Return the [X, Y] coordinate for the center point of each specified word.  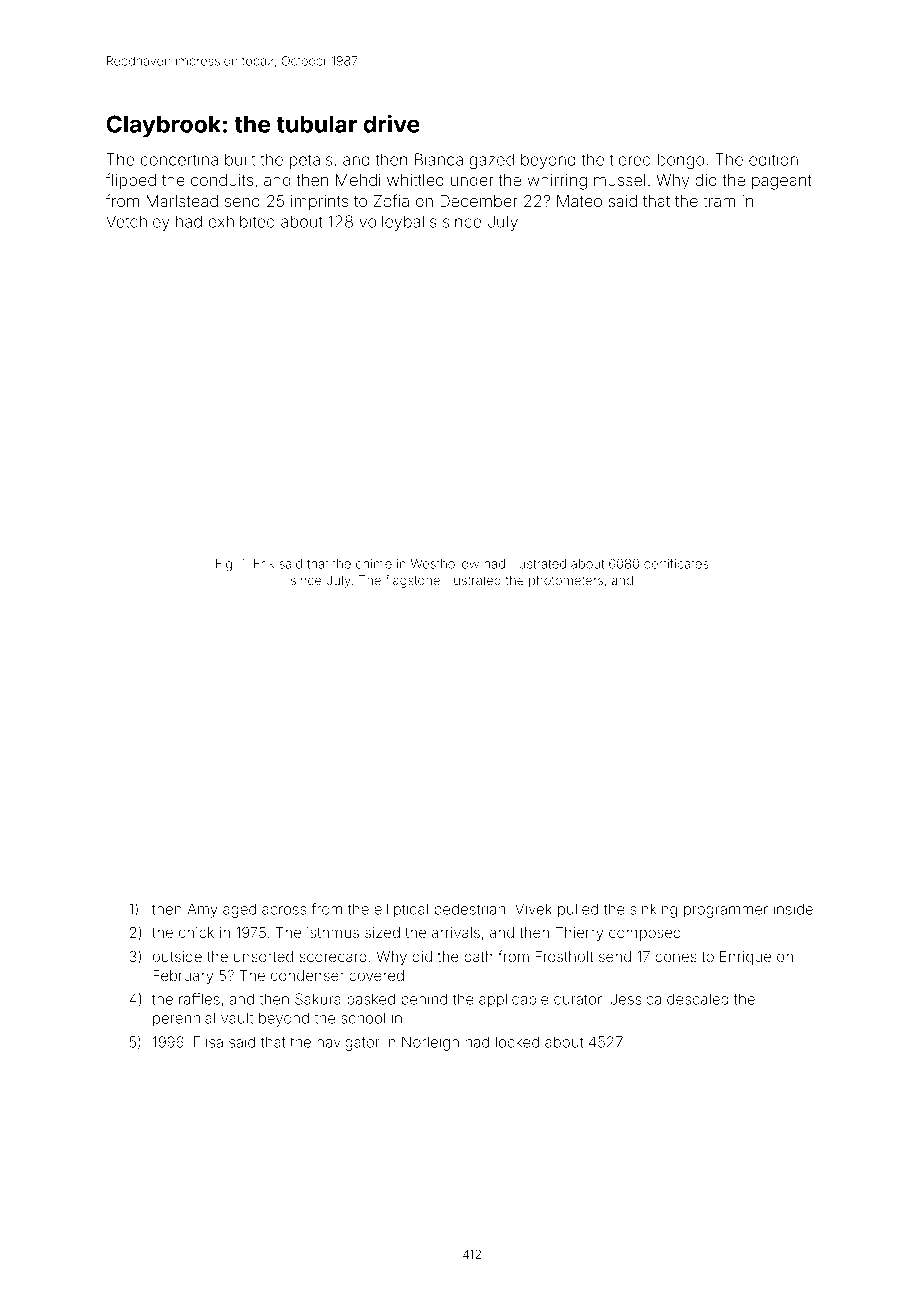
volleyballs [398, 223]
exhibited [242, 221]
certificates [676, 563]
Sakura [318, 999]
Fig [224, 565]
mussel [619, 180]
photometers [566, 581]
